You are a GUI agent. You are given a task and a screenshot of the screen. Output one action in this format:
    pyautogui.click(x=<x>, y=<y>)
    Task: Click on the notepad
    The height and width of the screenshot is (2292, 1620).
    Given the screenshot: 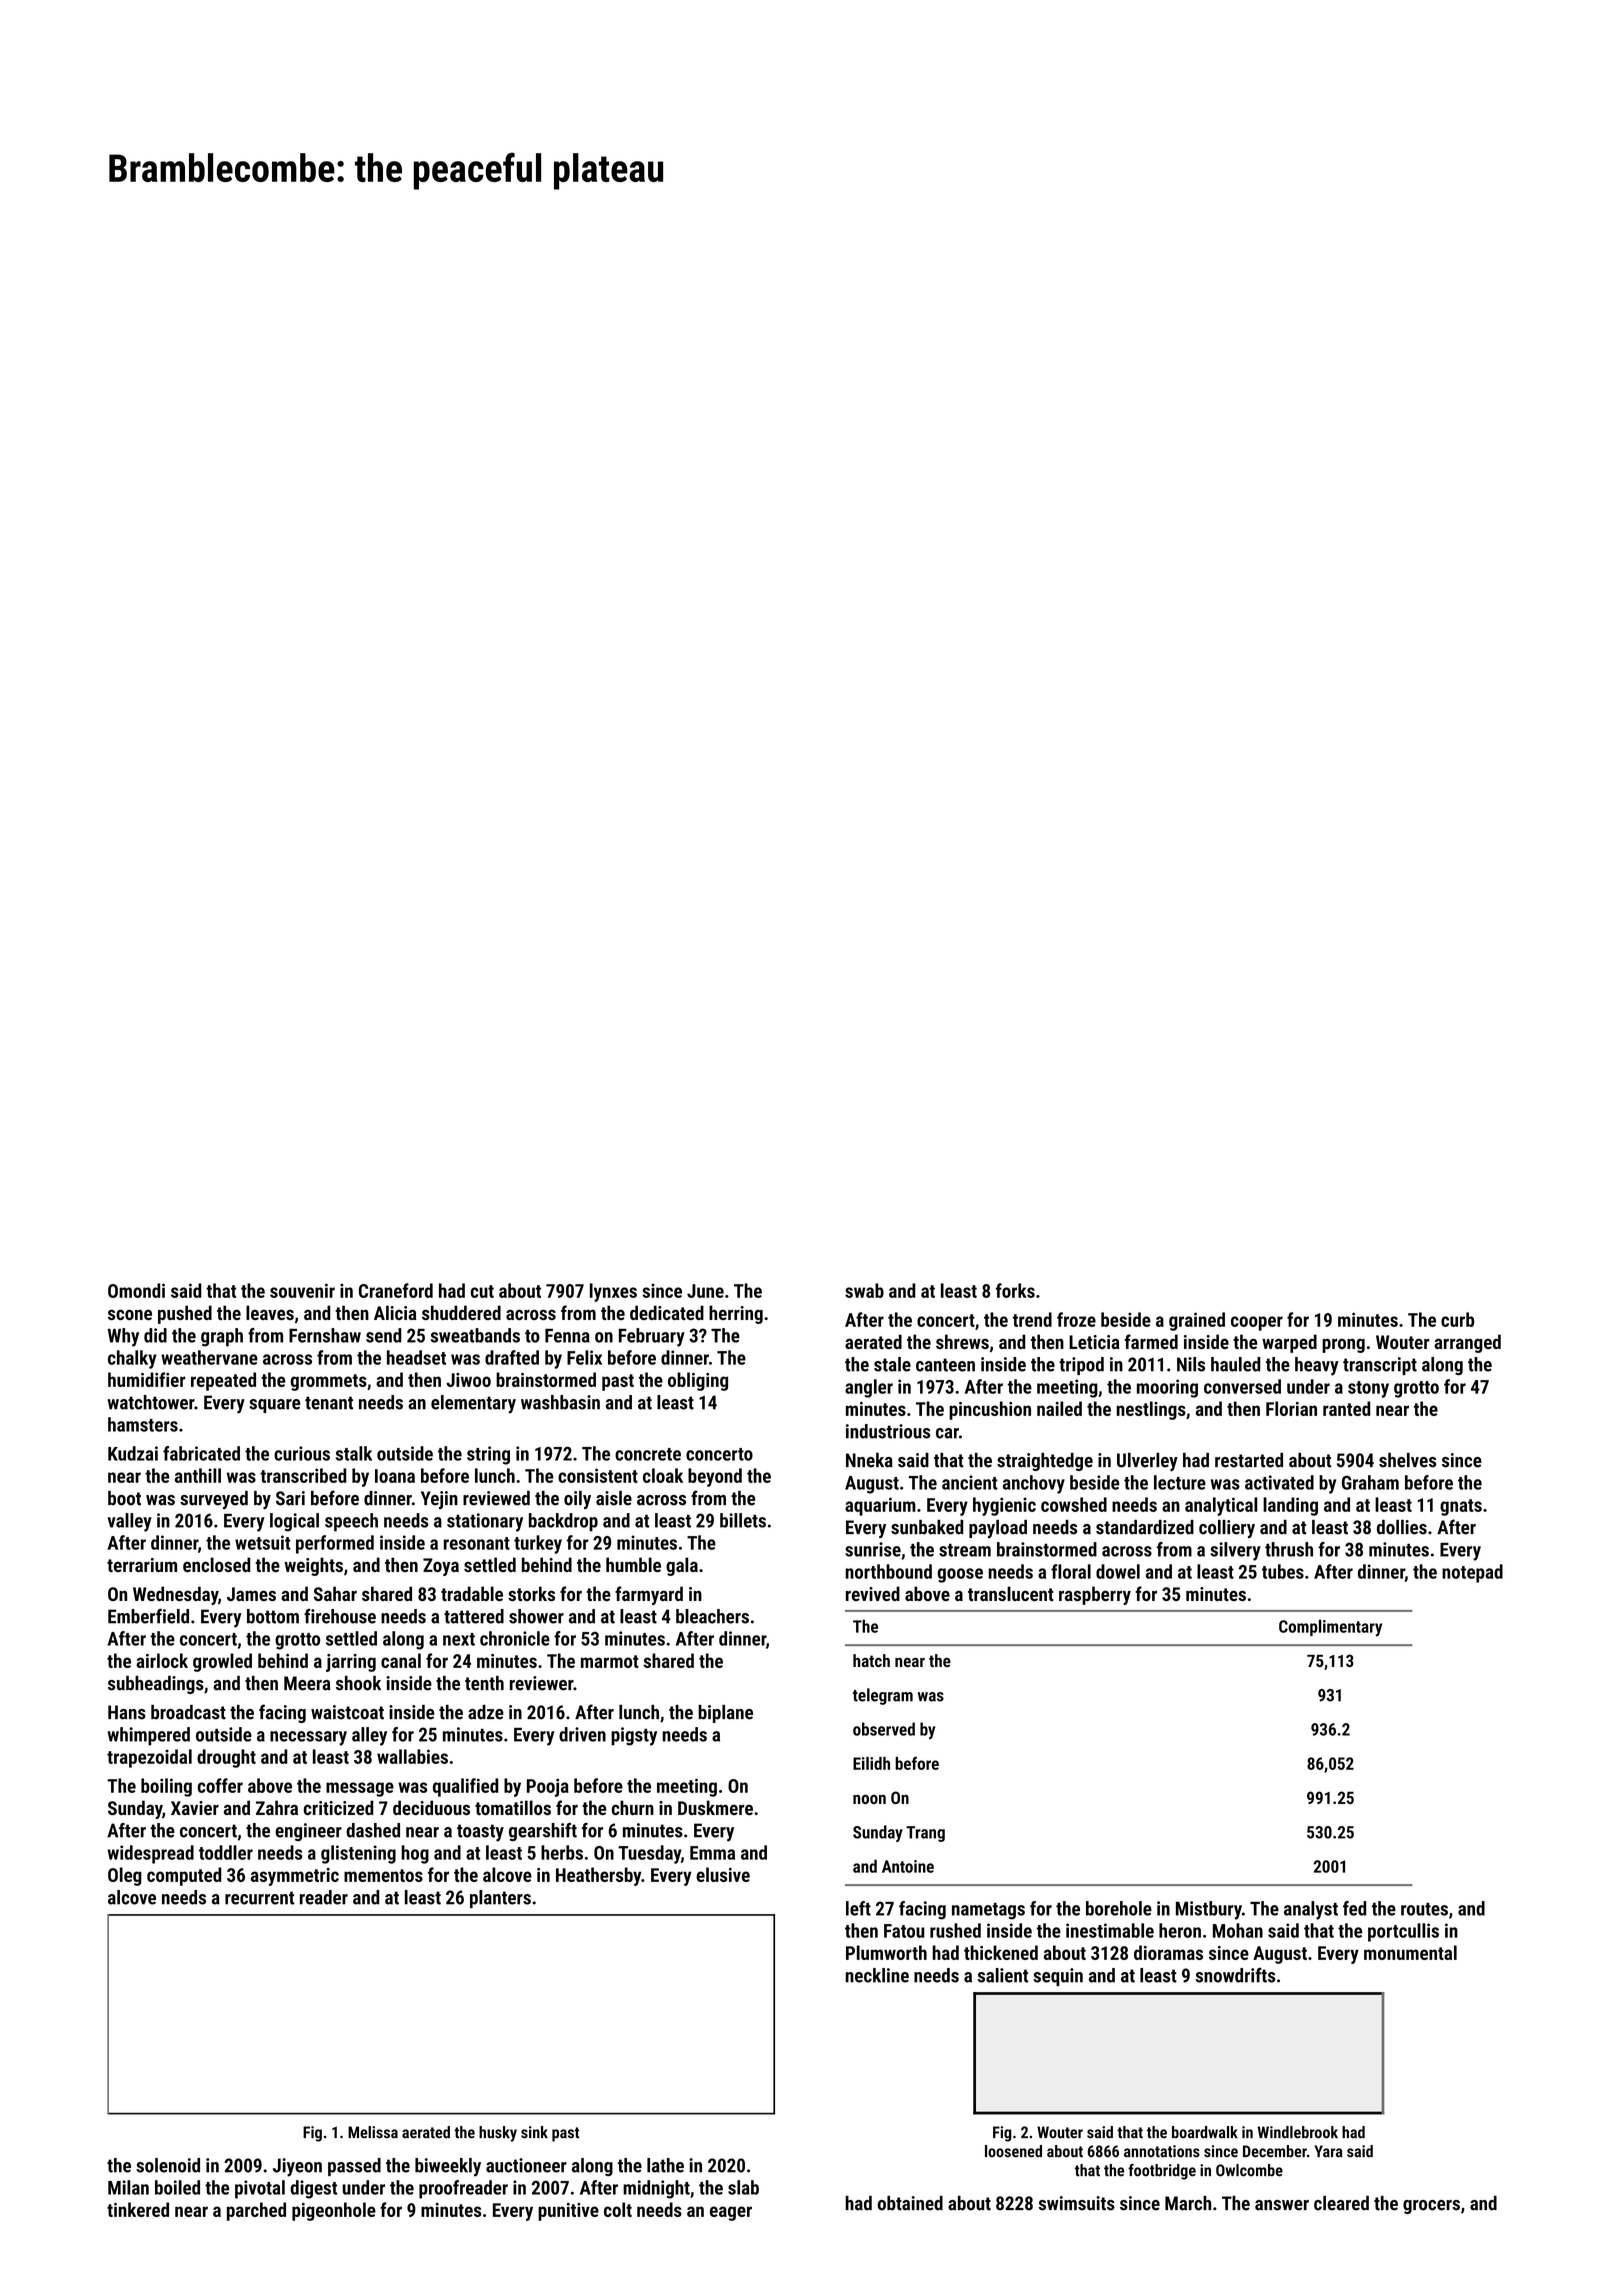 What is the action you would take?
    pyautogui.click(x=1472, y=1573)
